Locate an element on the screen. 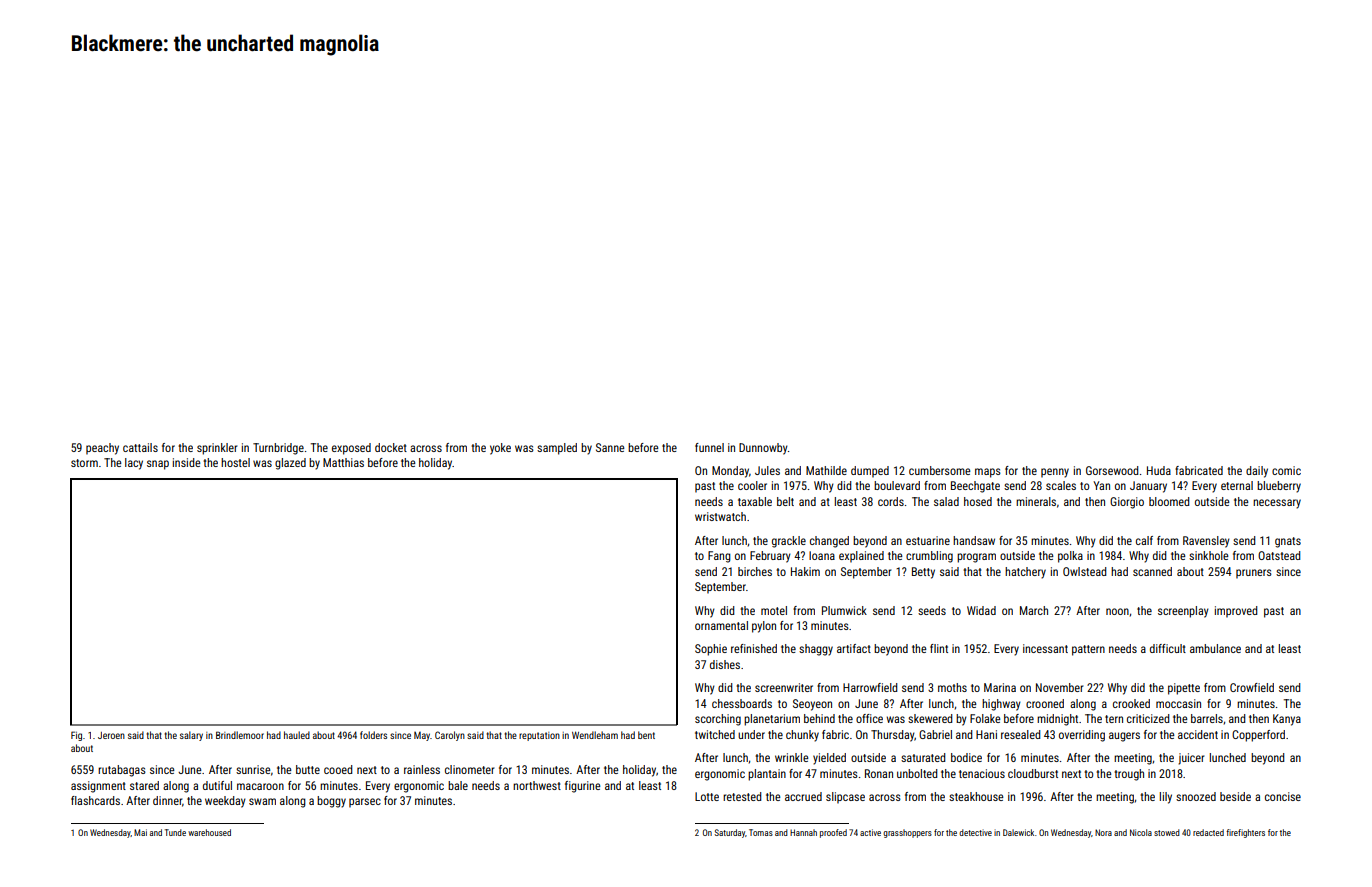 This screenshot has width=1372, height=887. Tunde is located at coordinates (175, 832).
